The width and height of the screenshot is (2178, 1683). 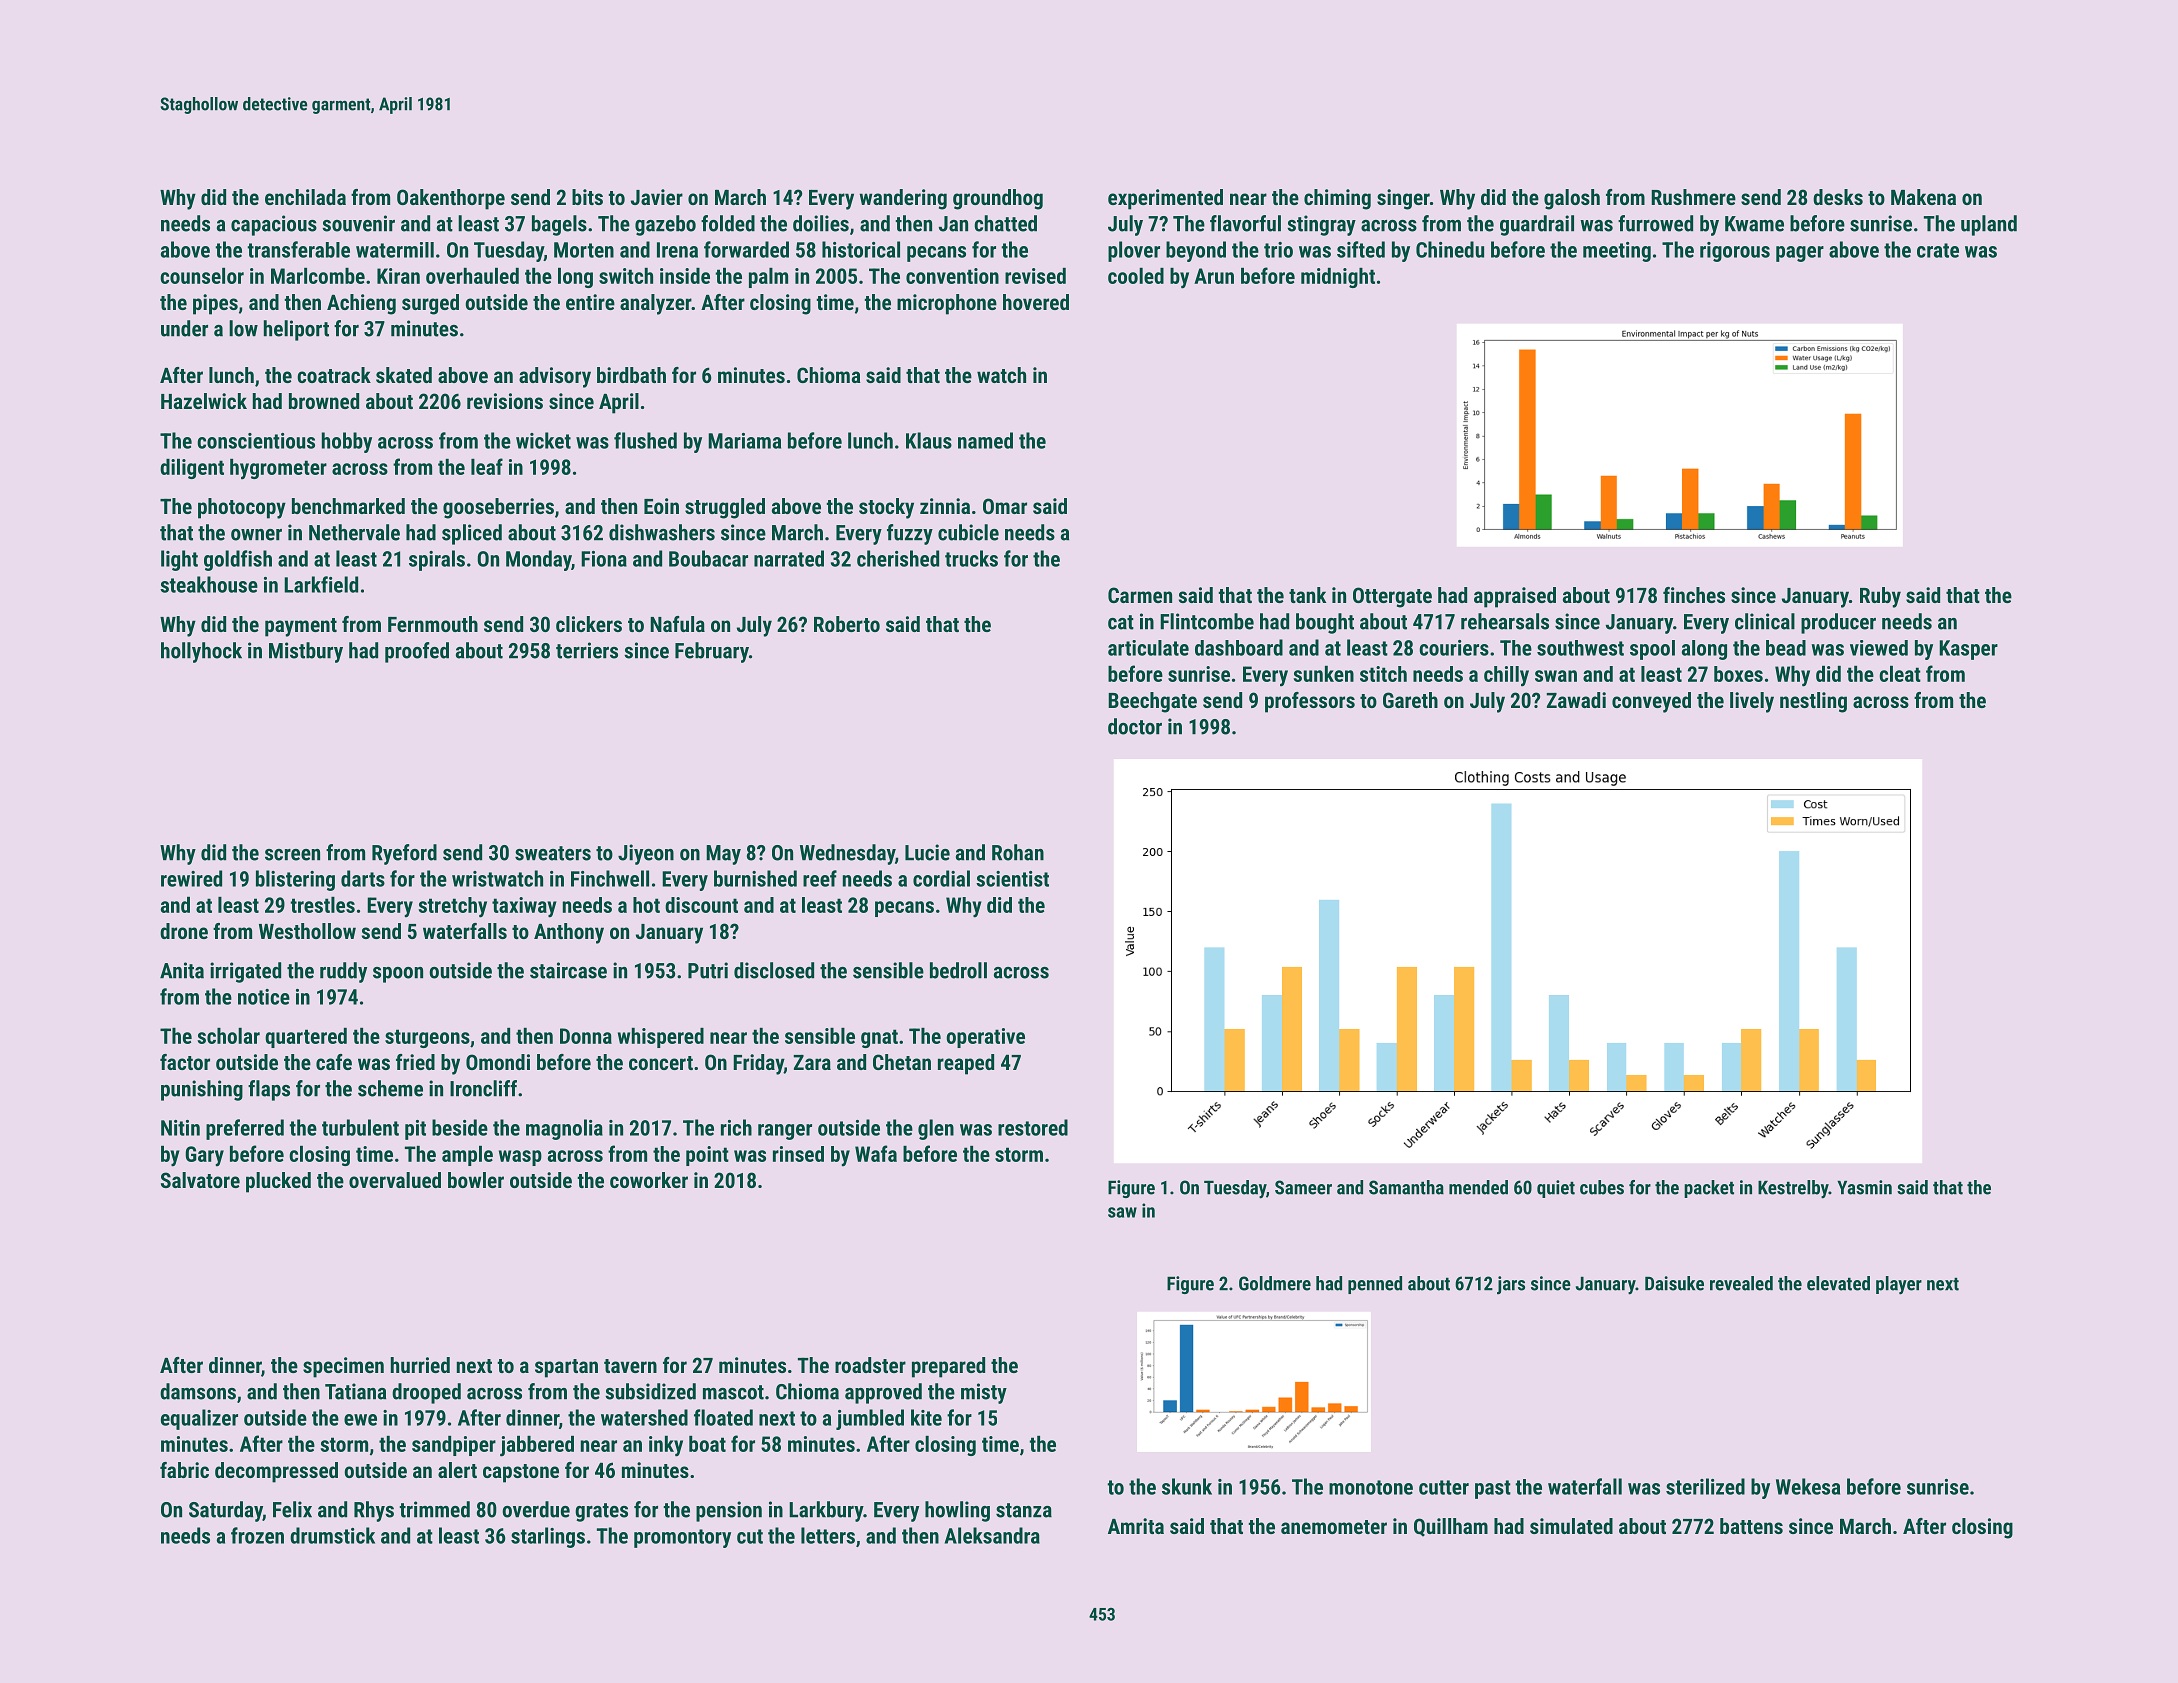 What do you see at coordinates (1923, 197) in the screenshot?
I see `Makena` at bounding box center [1923, 197].
